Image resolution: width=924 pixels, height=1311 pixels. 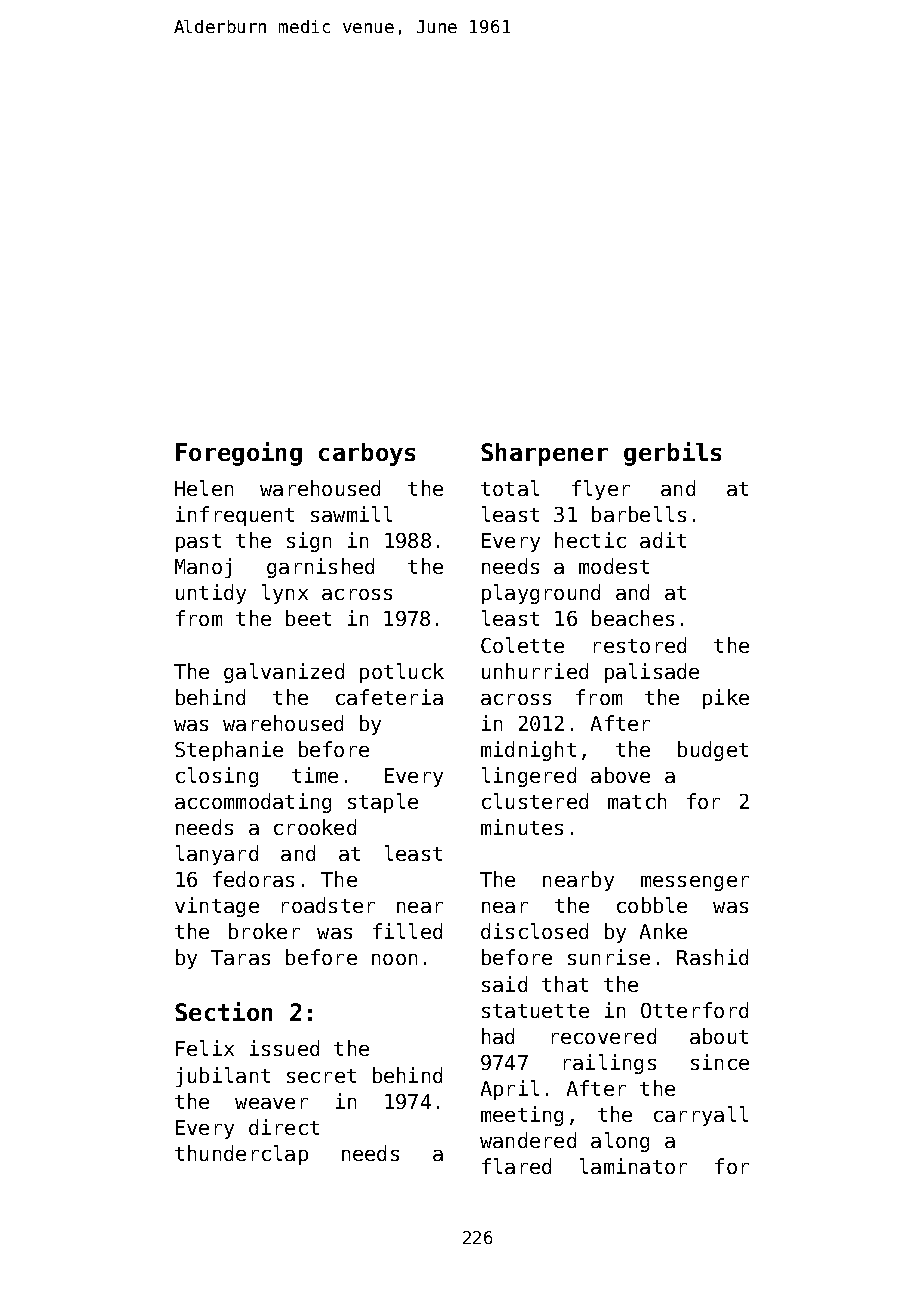 I want to click on issued, so click(x=284, y=1048).
